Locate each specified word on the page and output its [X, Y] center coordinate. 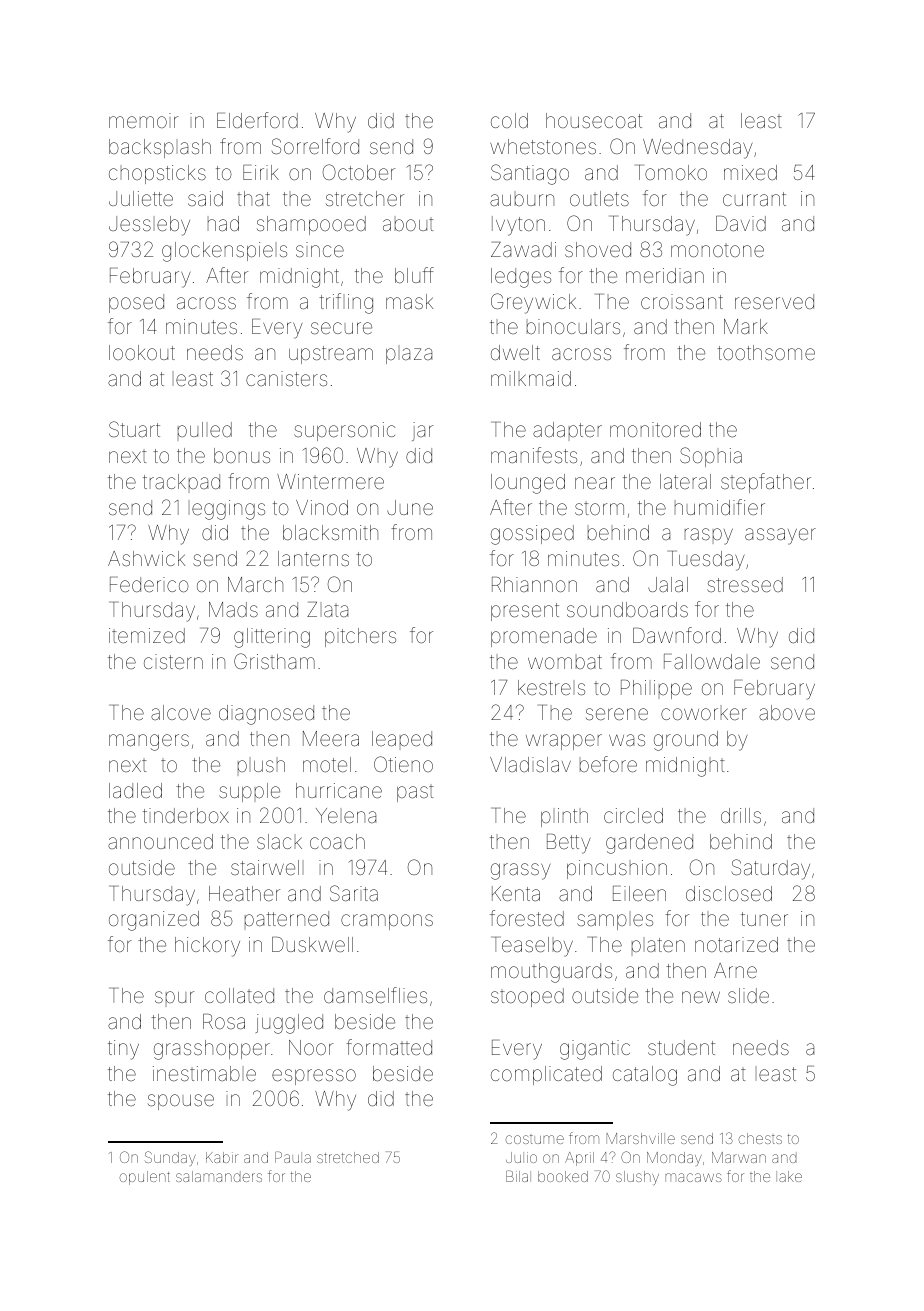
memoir [143, 120]
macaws [693, 1177]
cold [509, 120]
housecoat [594, 120]
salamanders [219, 1176]
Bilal [518, 1176]
